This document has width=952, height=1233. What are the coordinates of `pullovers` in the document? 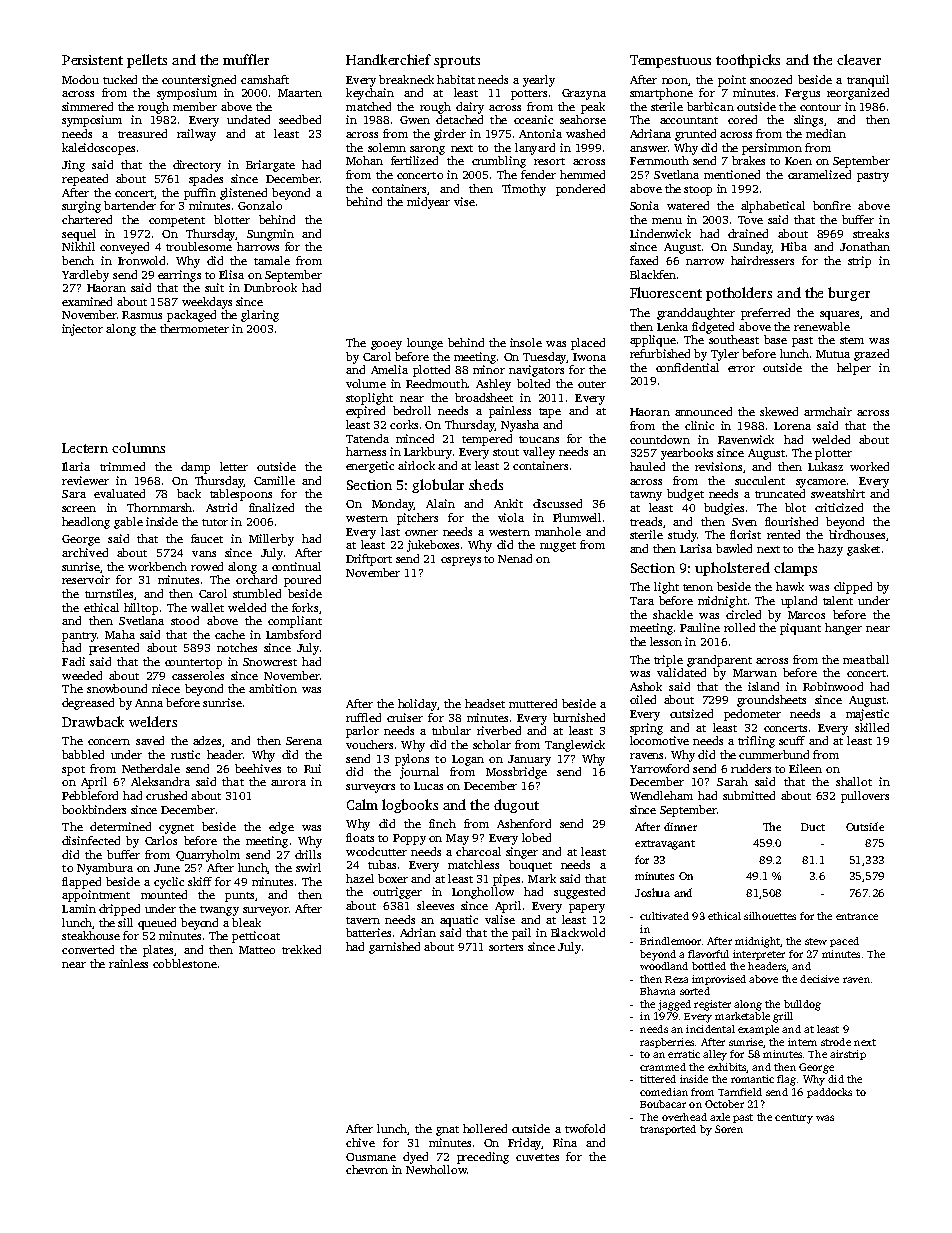 It's located at (865, 797).
